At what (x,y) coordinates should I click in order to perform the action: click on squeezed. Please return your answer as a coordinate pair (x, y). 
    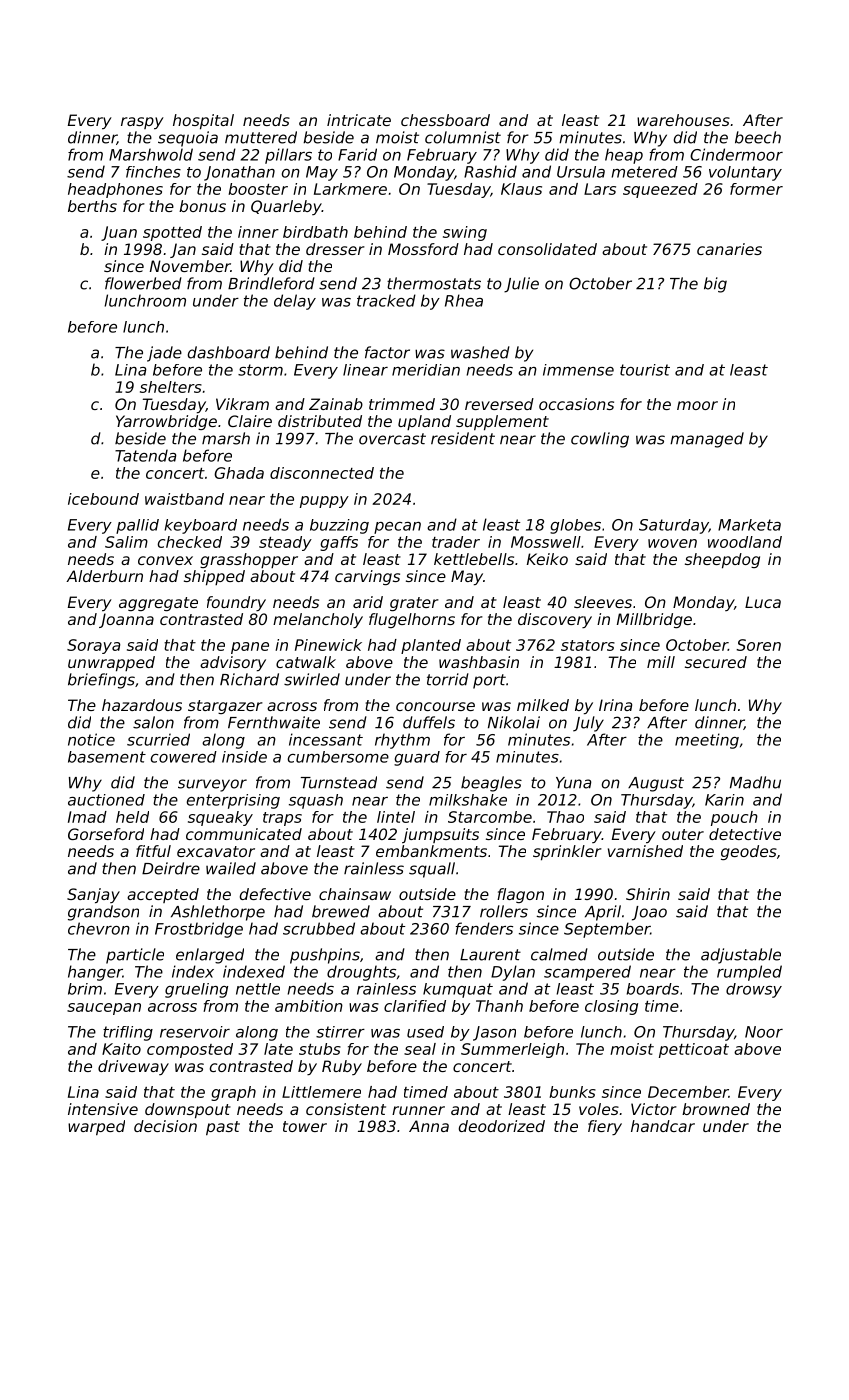
    Looking at the image, I should click on (660, 190).
